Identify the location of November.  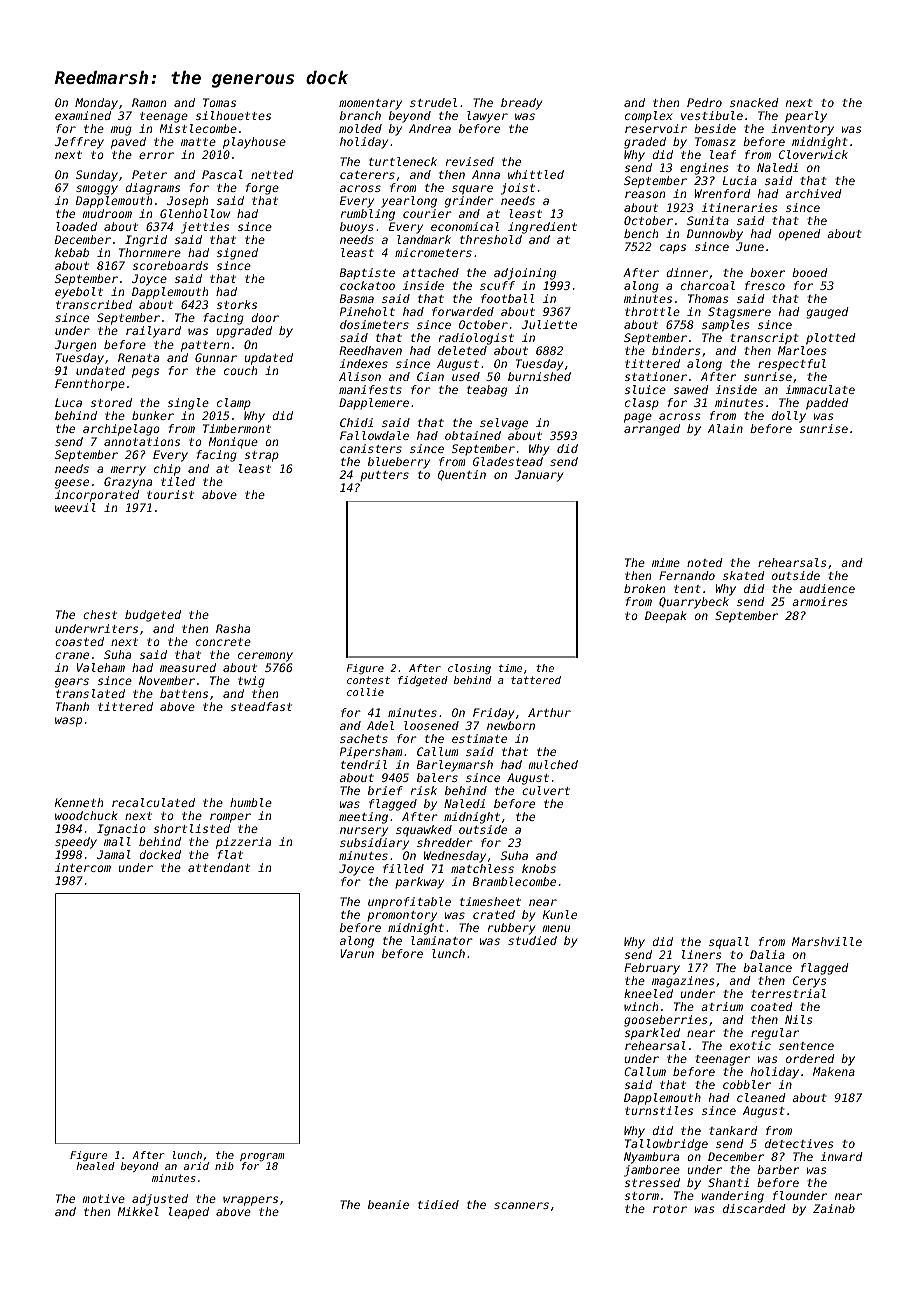
(167, 680).
